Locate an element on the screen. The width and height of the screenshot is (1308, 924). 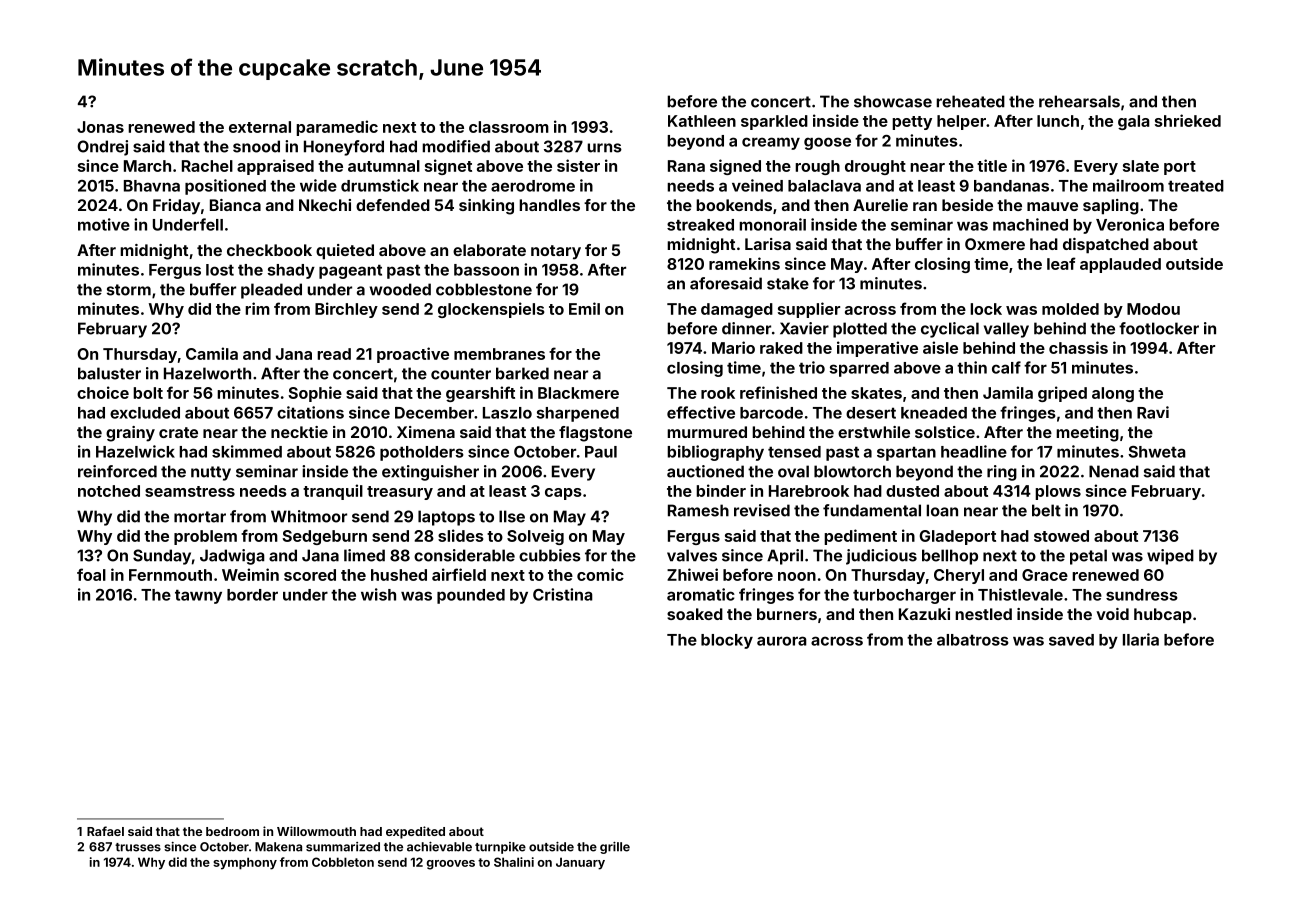
external is located at coordinates (260, 127).
